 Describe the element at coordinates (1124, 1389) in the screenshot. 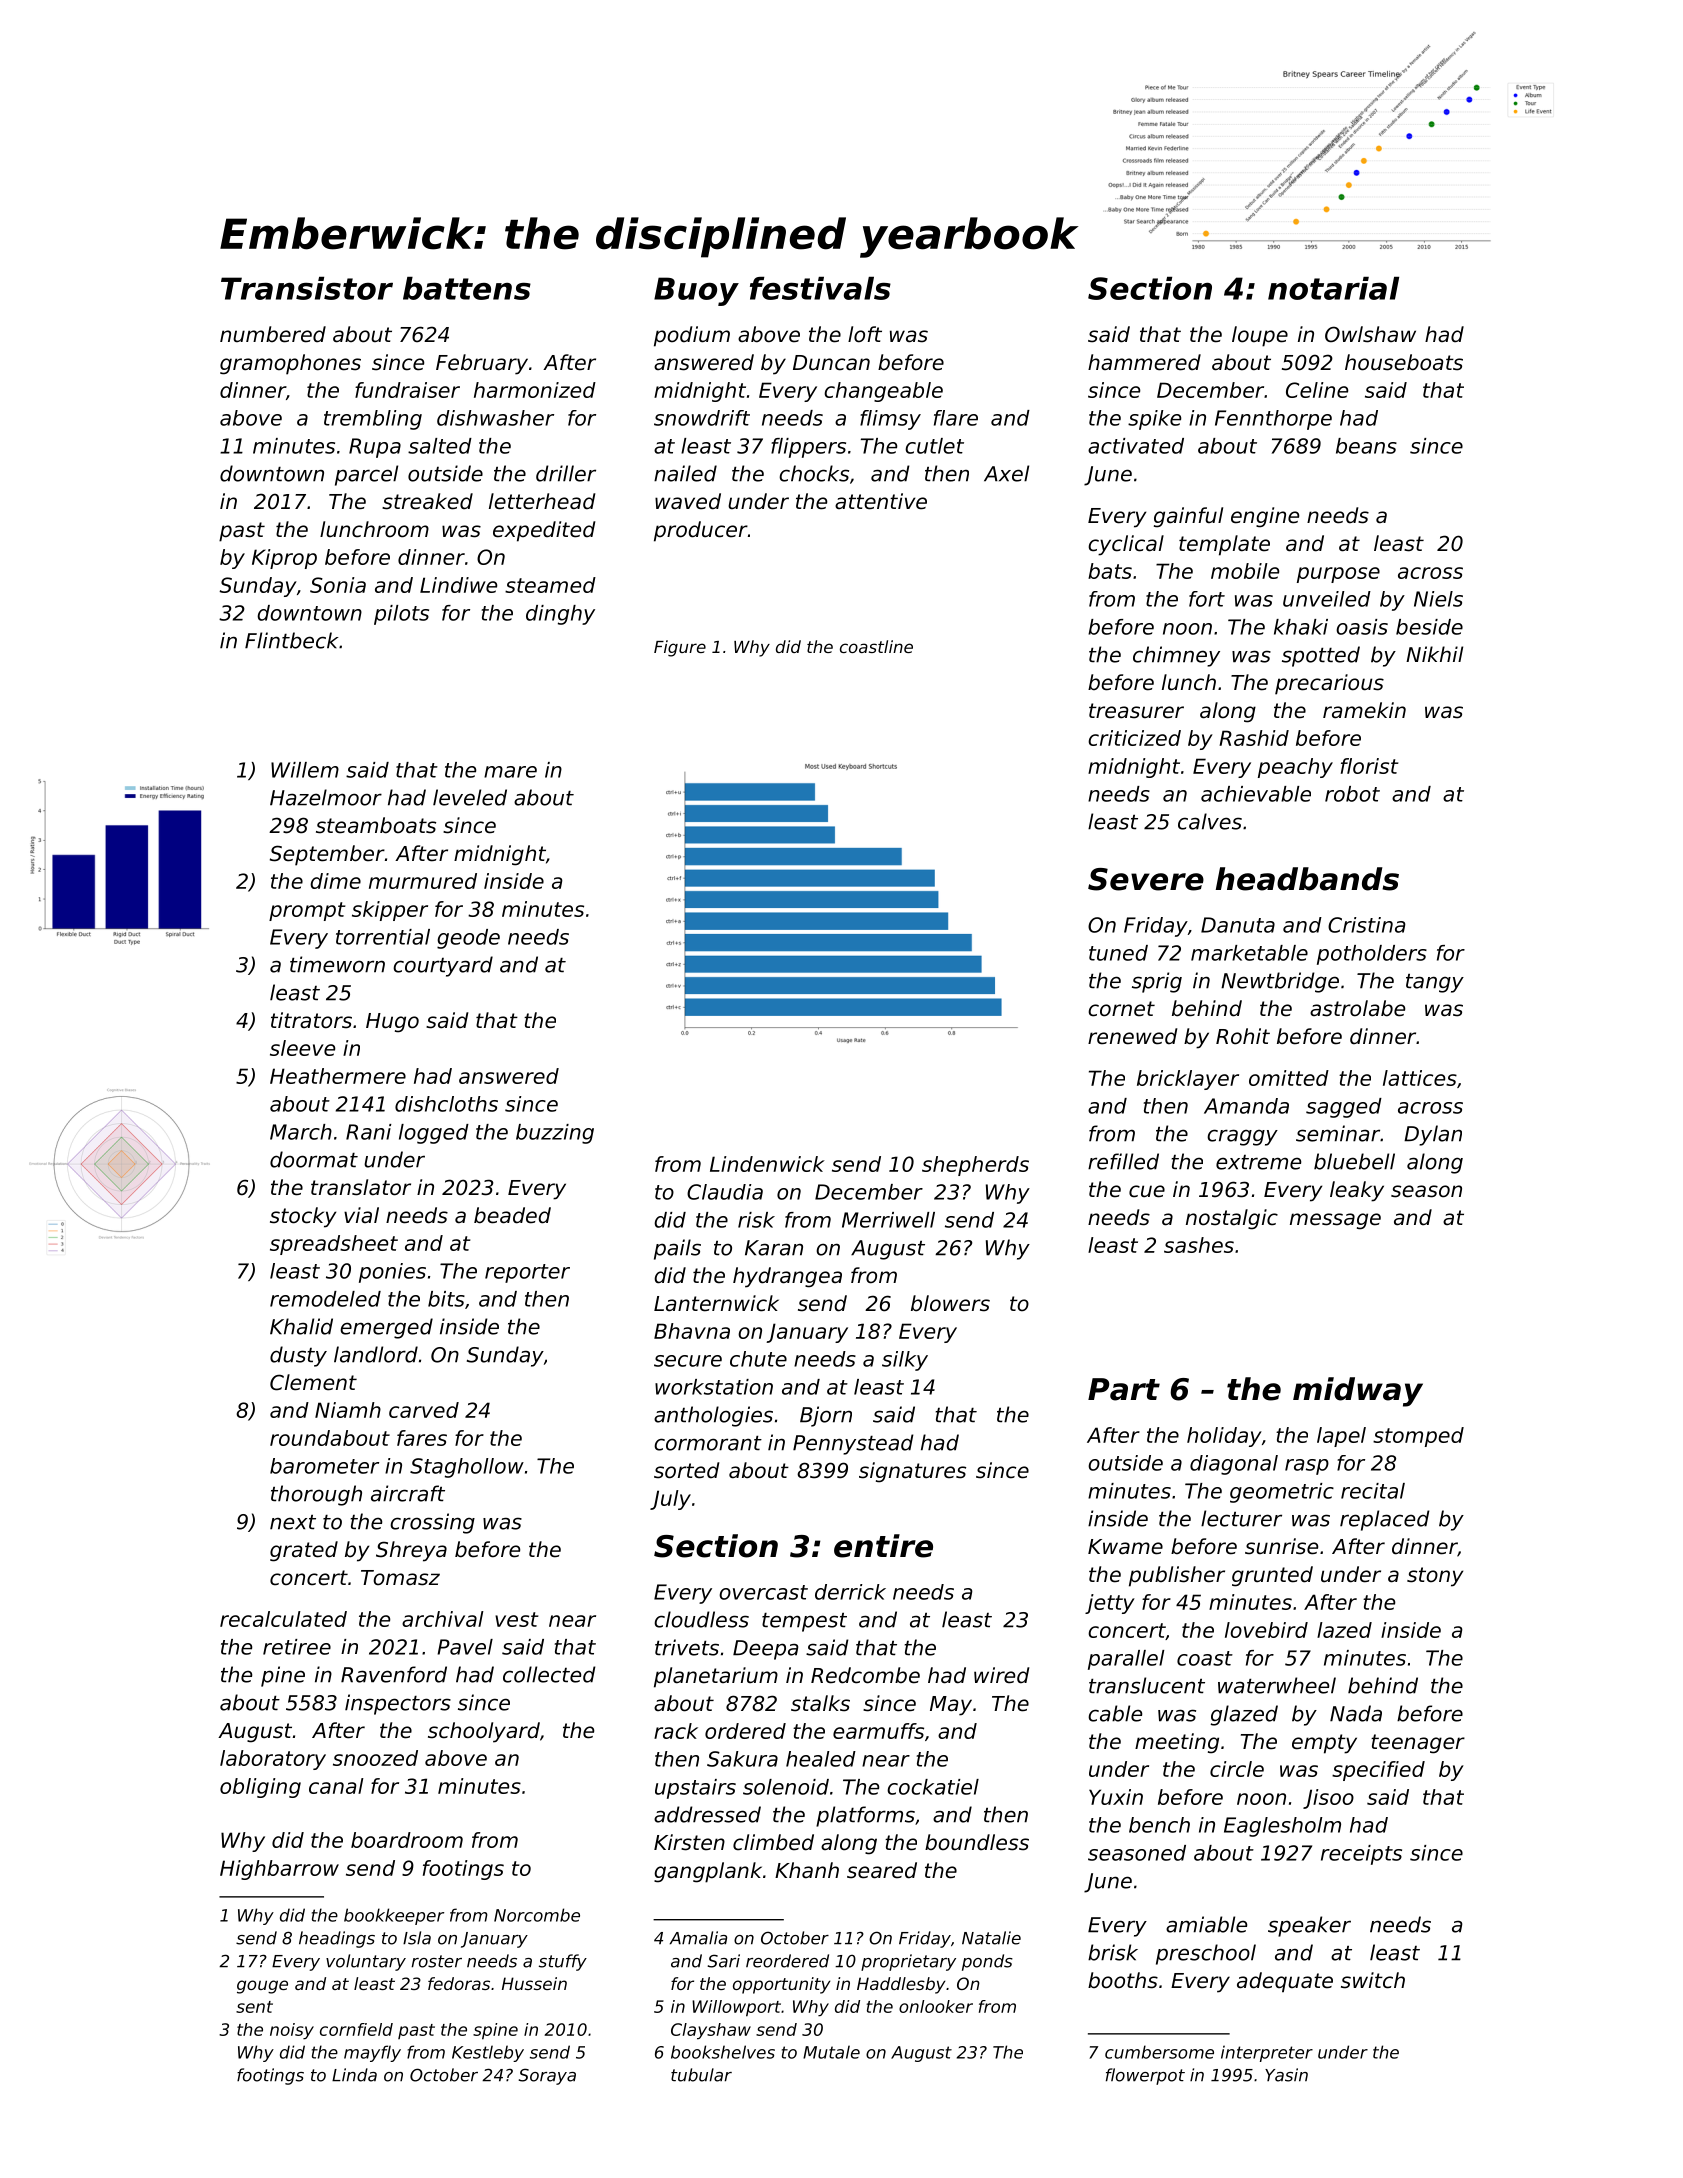

I see `Part` at that location.
